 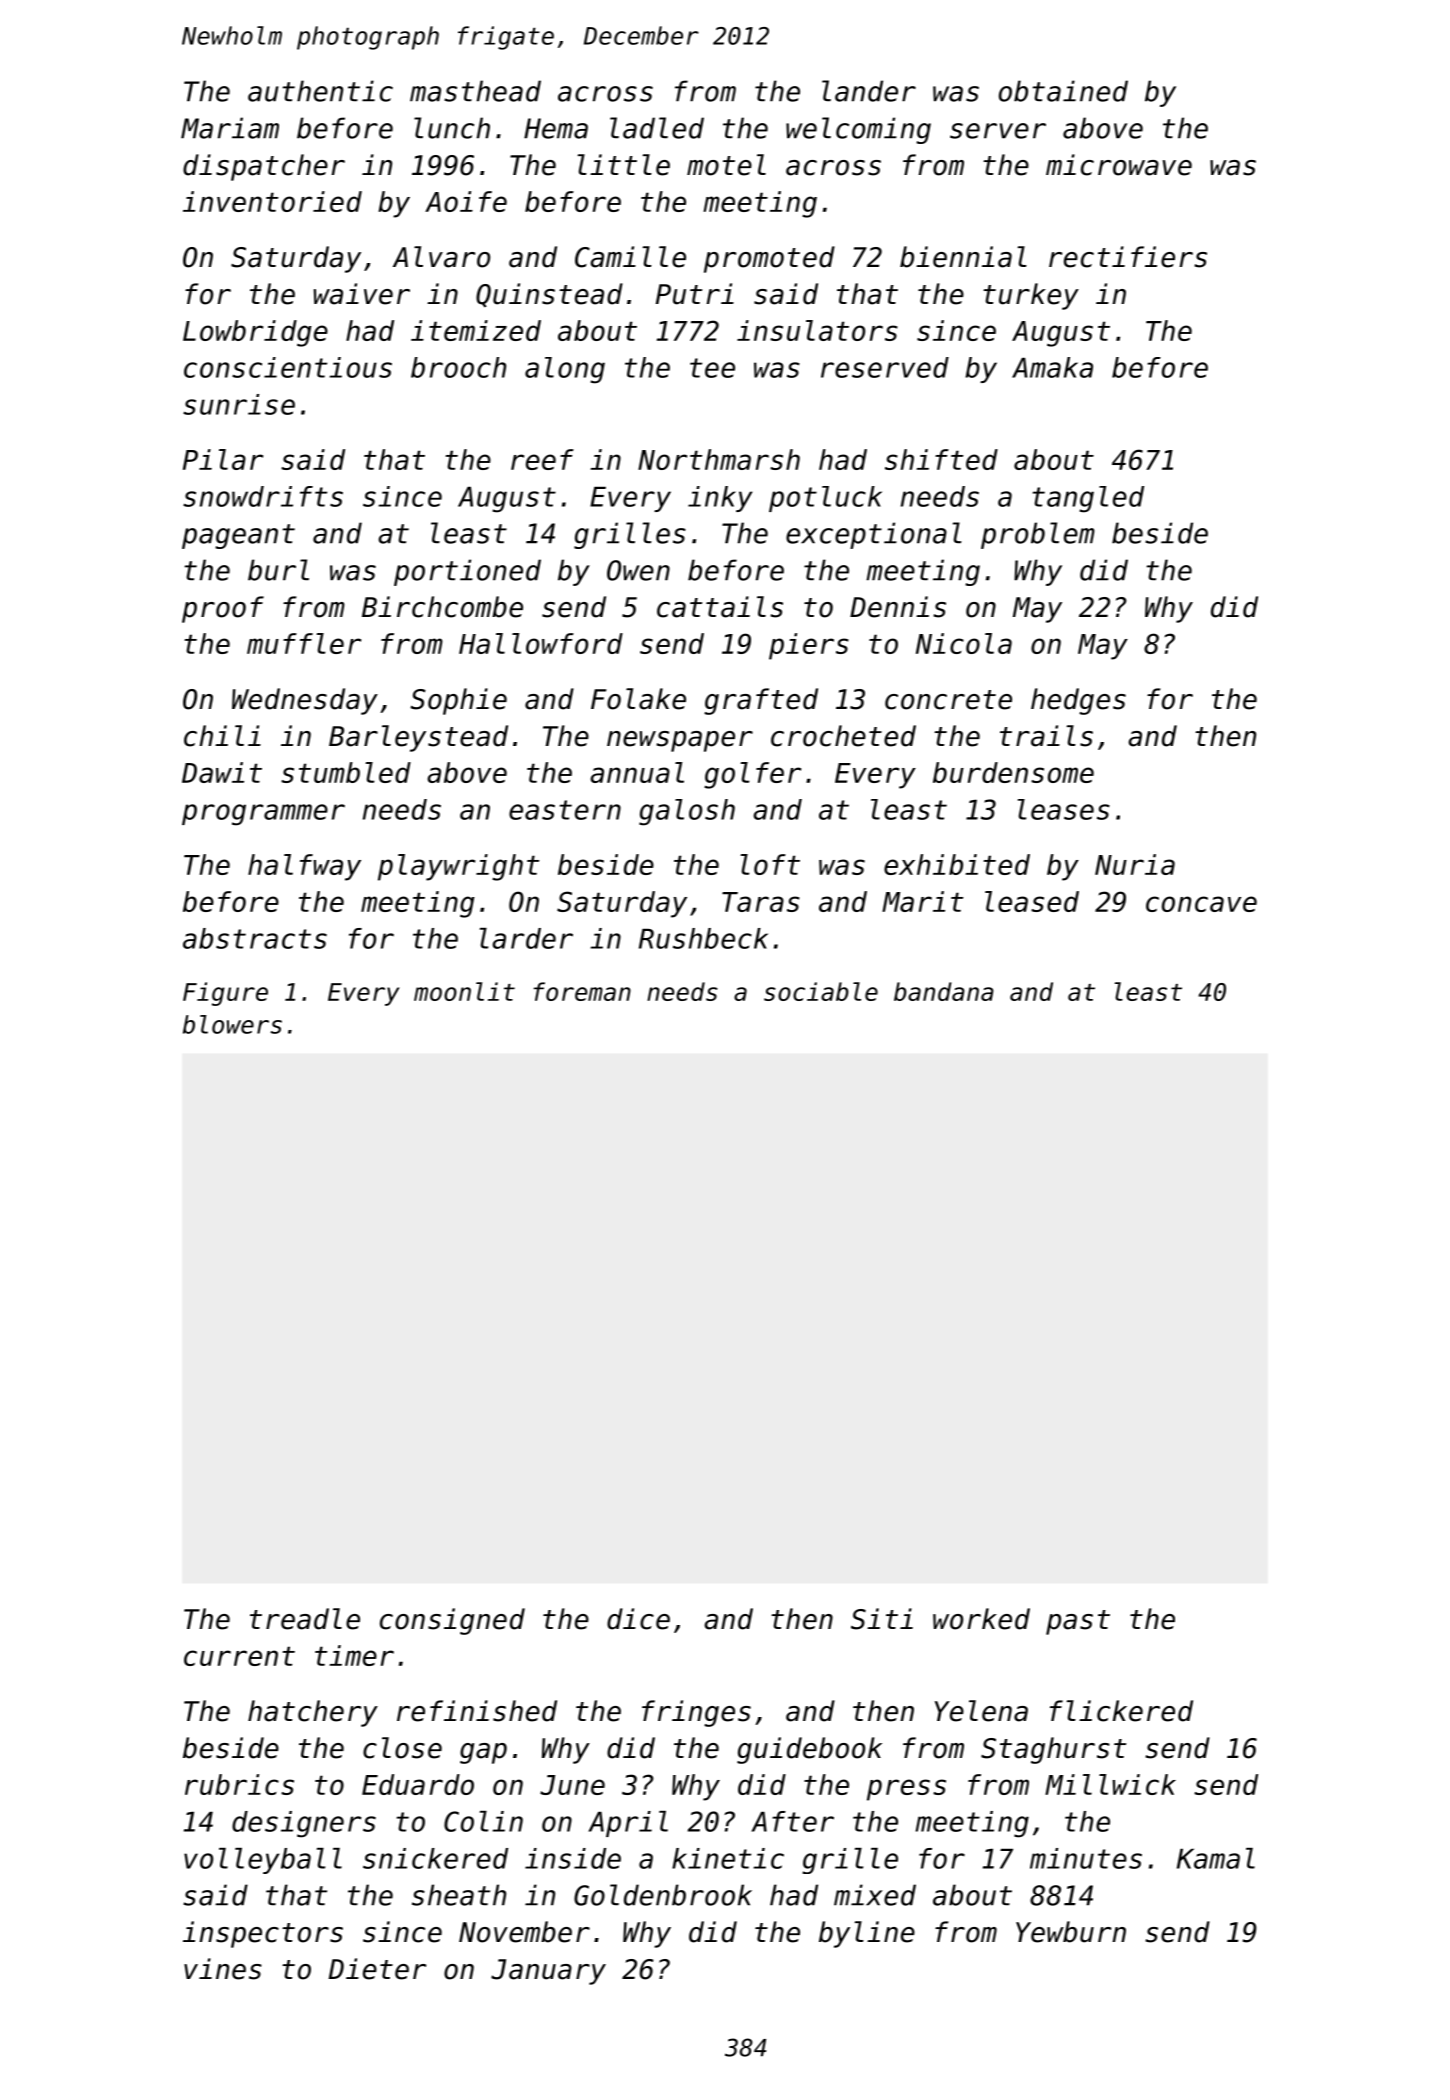 What do you see at coordinates (377, 1969) in the document?
I see `Dieter` at bounding box center [377, 1969].
